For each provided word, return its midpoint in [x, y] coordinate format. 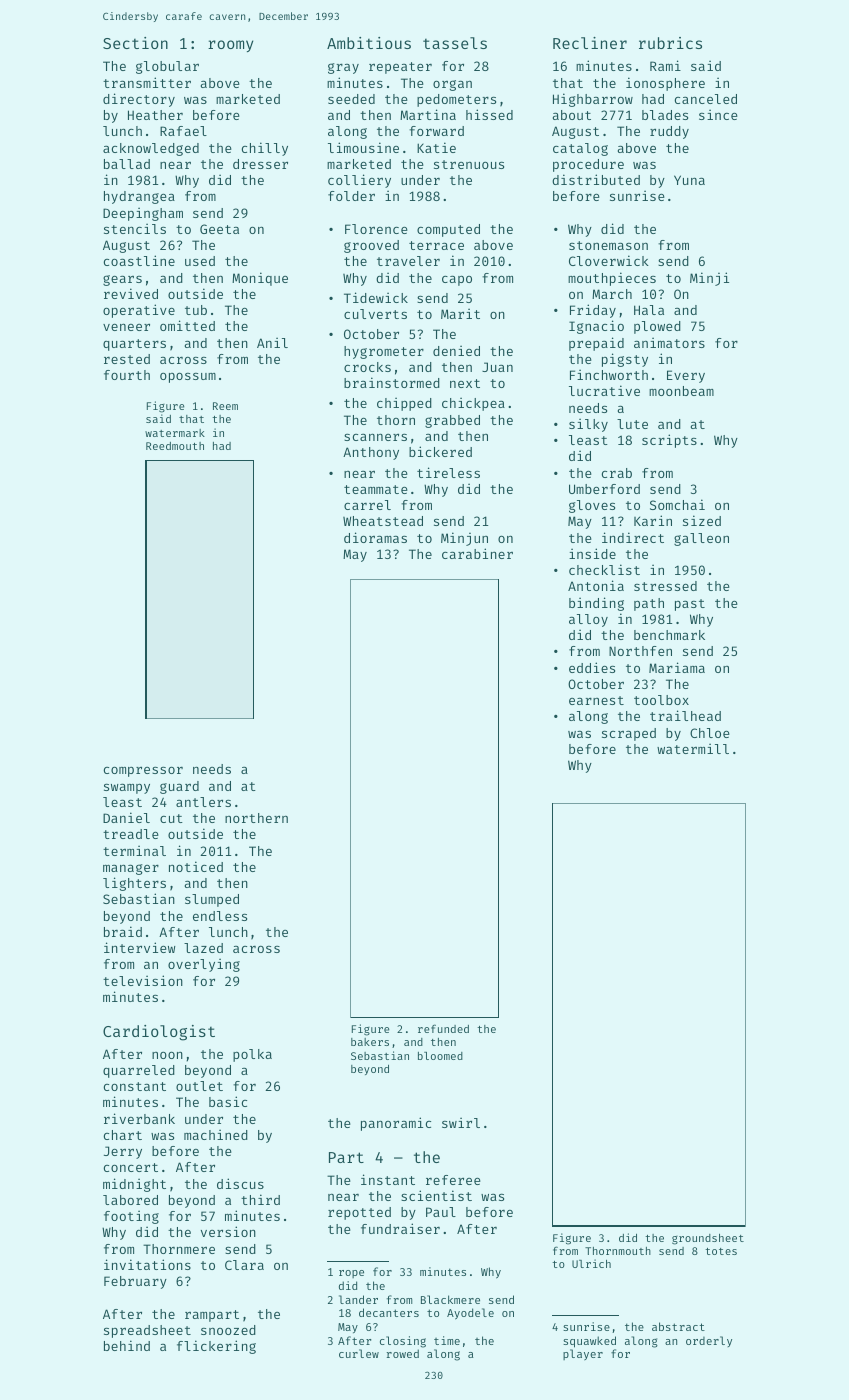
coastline [139, 260]
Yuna [689, 180]
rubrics [670, 43]
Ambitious [369, 43]
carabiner [477, 553]
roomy [230, 46]
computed [448, 230]
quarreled [139, 1071]
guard [179, 787]
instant [388, 1179]
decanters [389, 1312]
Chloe [710, 733]
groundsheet [708, 1239]
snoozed [228, 1330]
